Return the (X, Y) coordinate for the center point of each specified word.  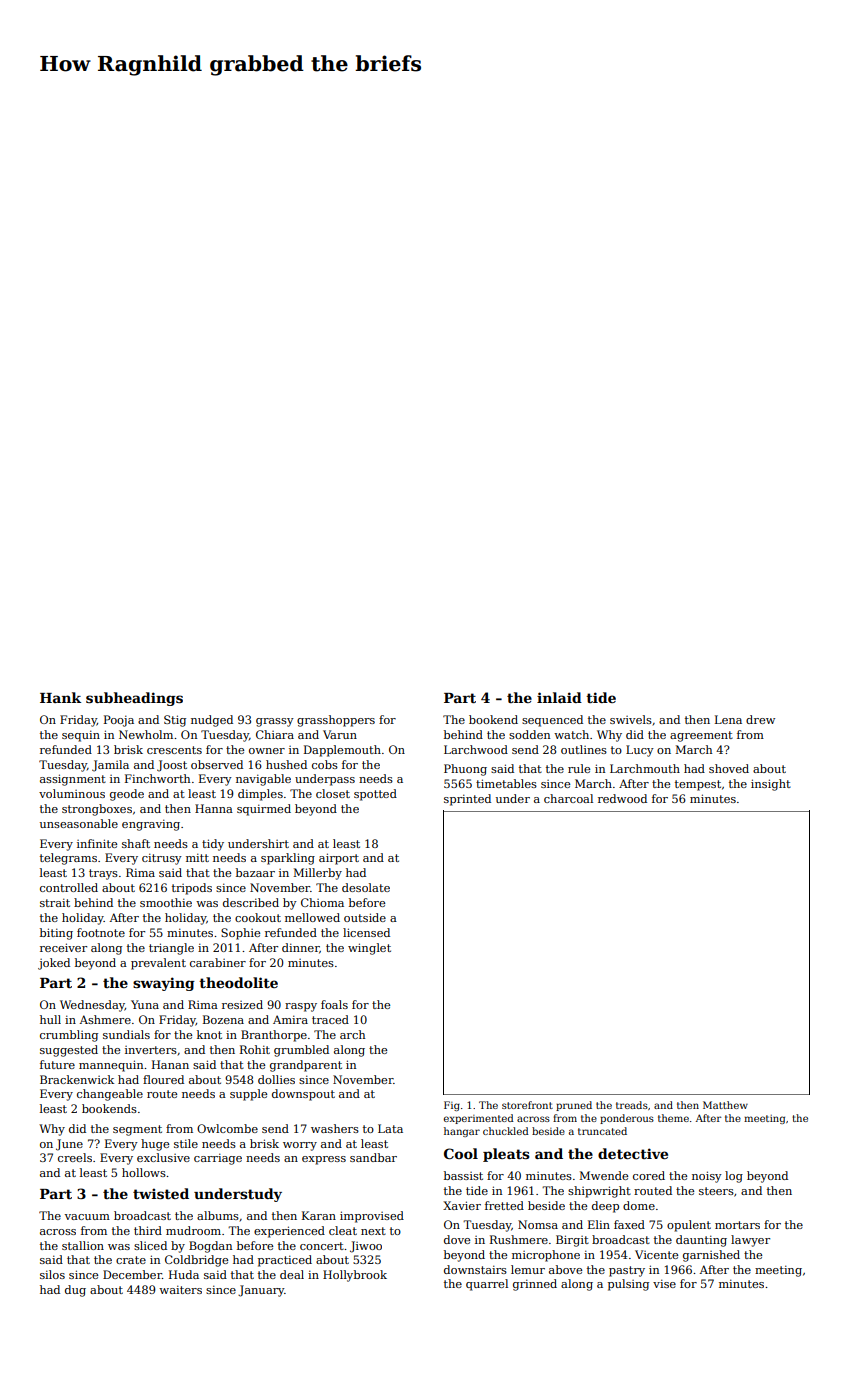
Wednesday (92, 1006)
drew (760, 719)
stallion (83, 1245)
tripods (192, 889)
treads (632, 1105)
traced (330, 1019)
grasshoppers (336, 721)
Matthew (725, 1105)
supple (248, 1095)
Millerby (318, 874)
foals (334, 1004)
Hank (60, 697)
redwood (622, 798)
